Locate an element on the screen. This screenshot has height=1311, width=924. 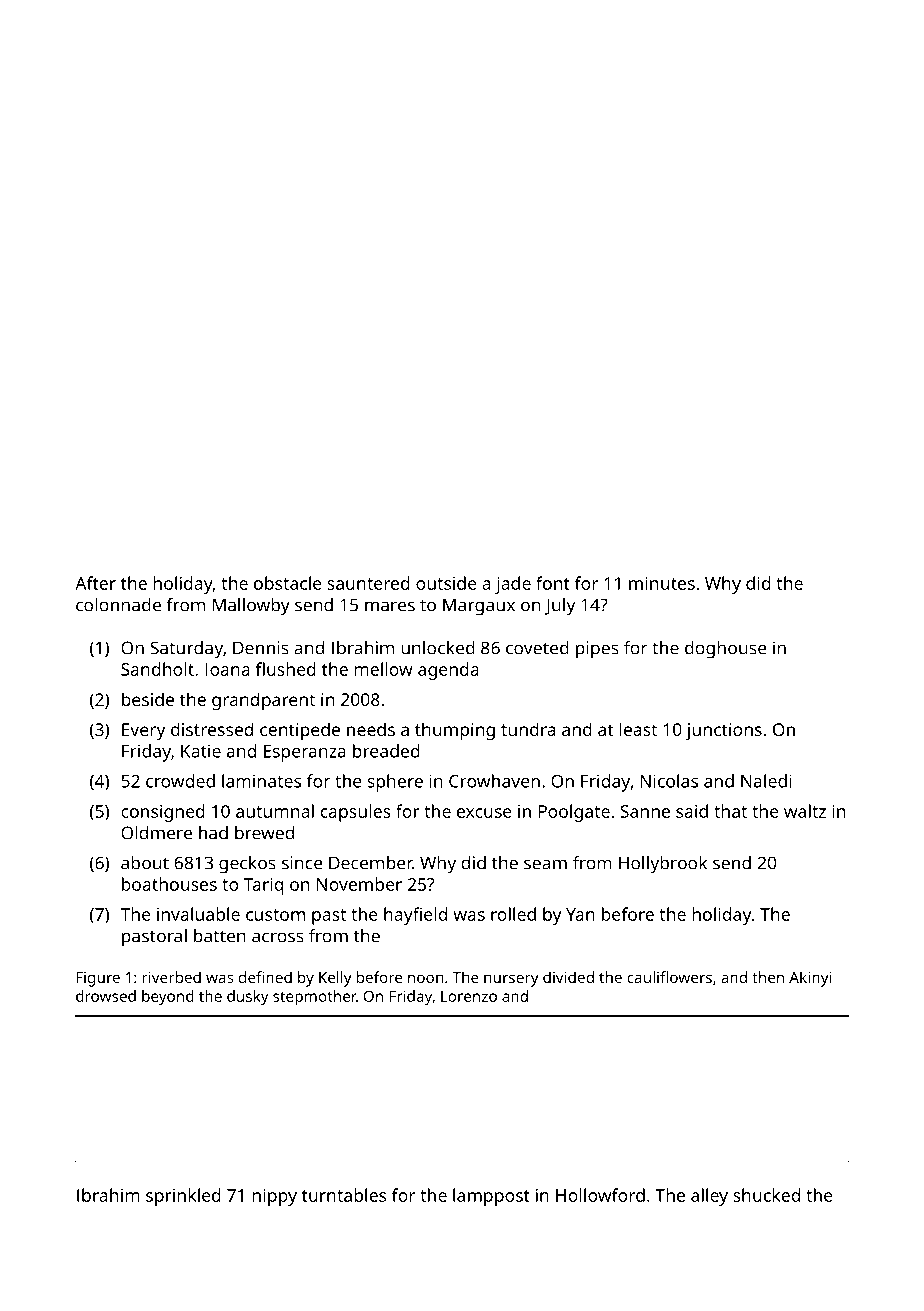
Hollowford is located at coordinates (600, 1195).
